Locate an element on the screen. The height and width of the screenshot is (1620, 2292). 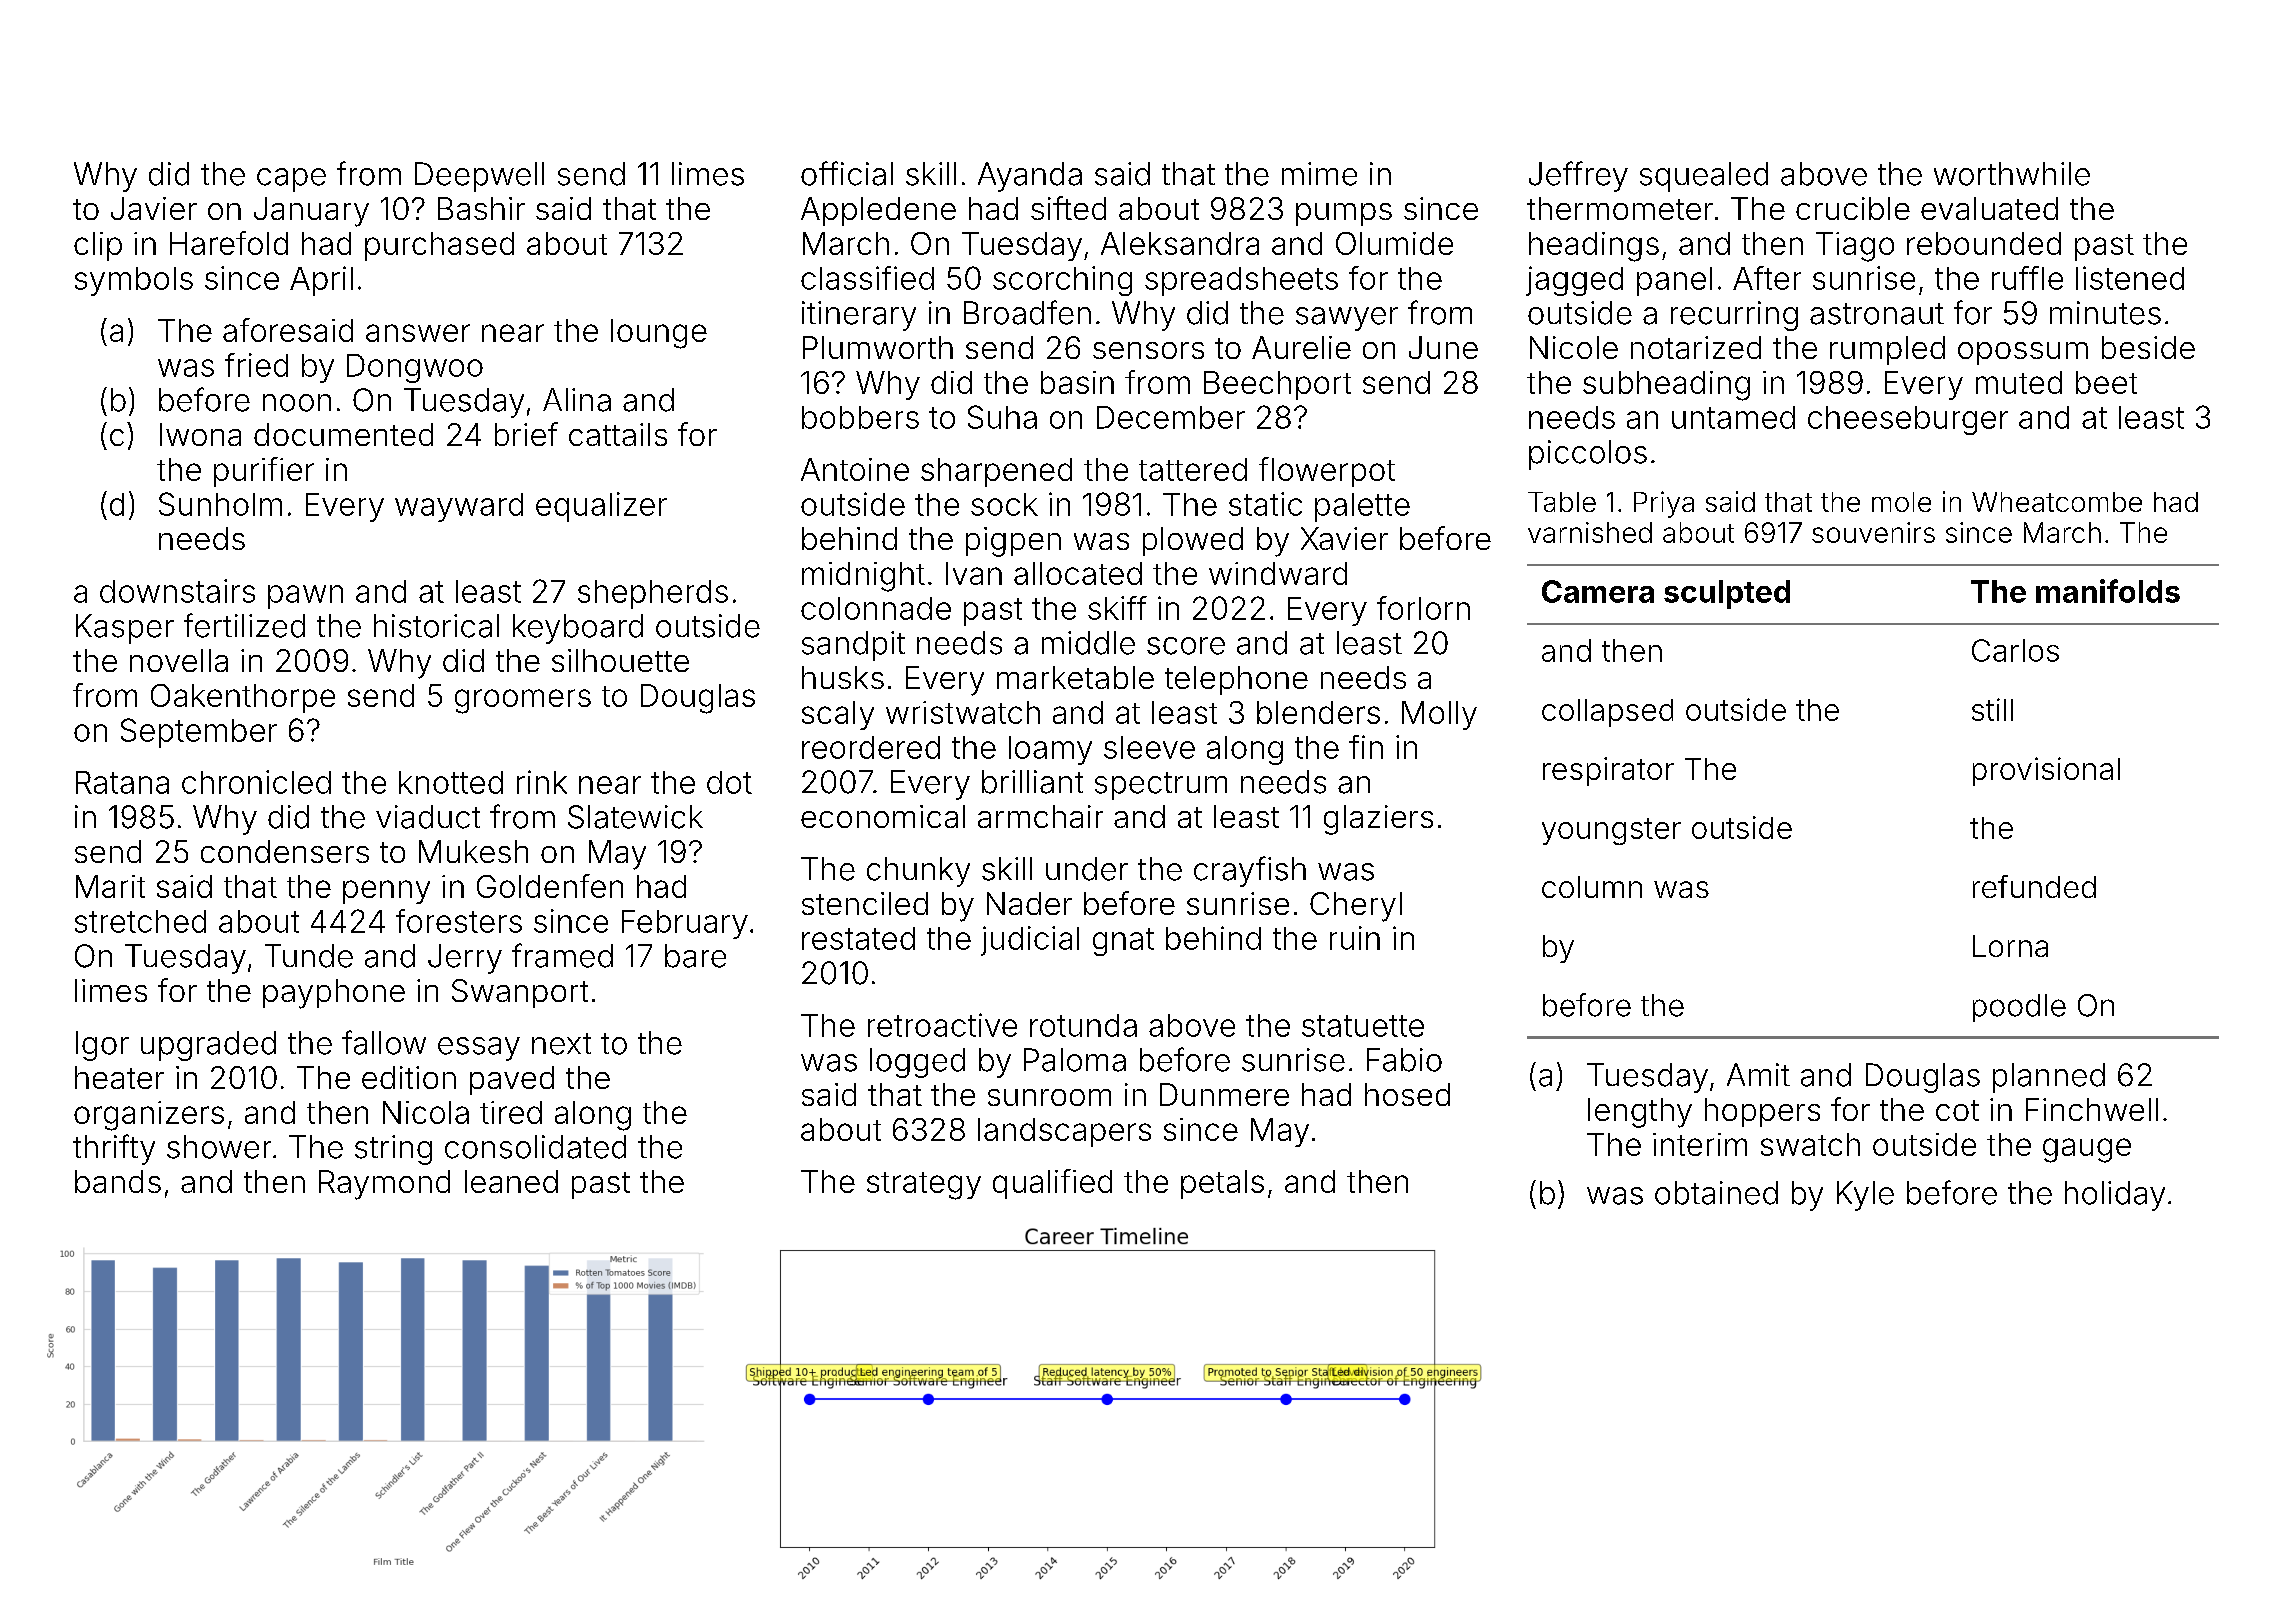
foresters is located at coordinates (459, 921).
